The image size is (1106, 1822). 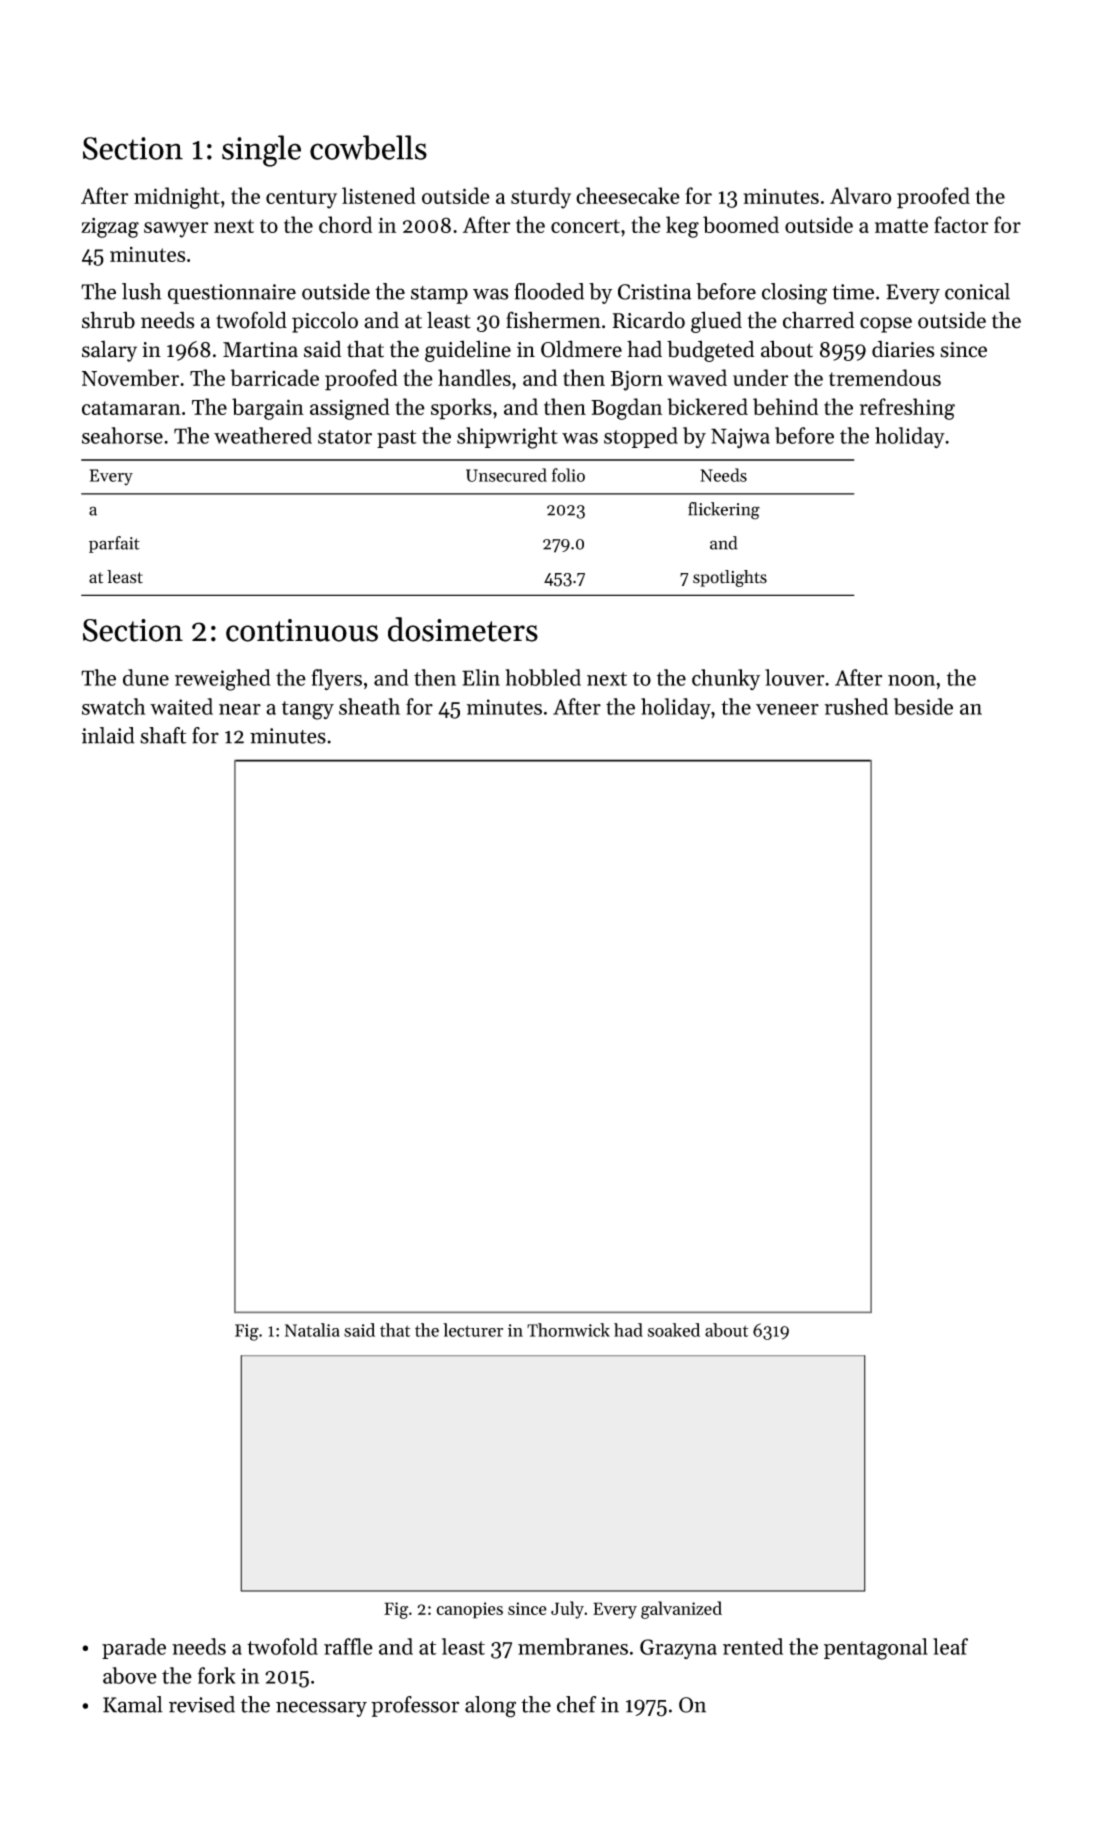 I want to click on stamp, so click(x=439, y=295).
